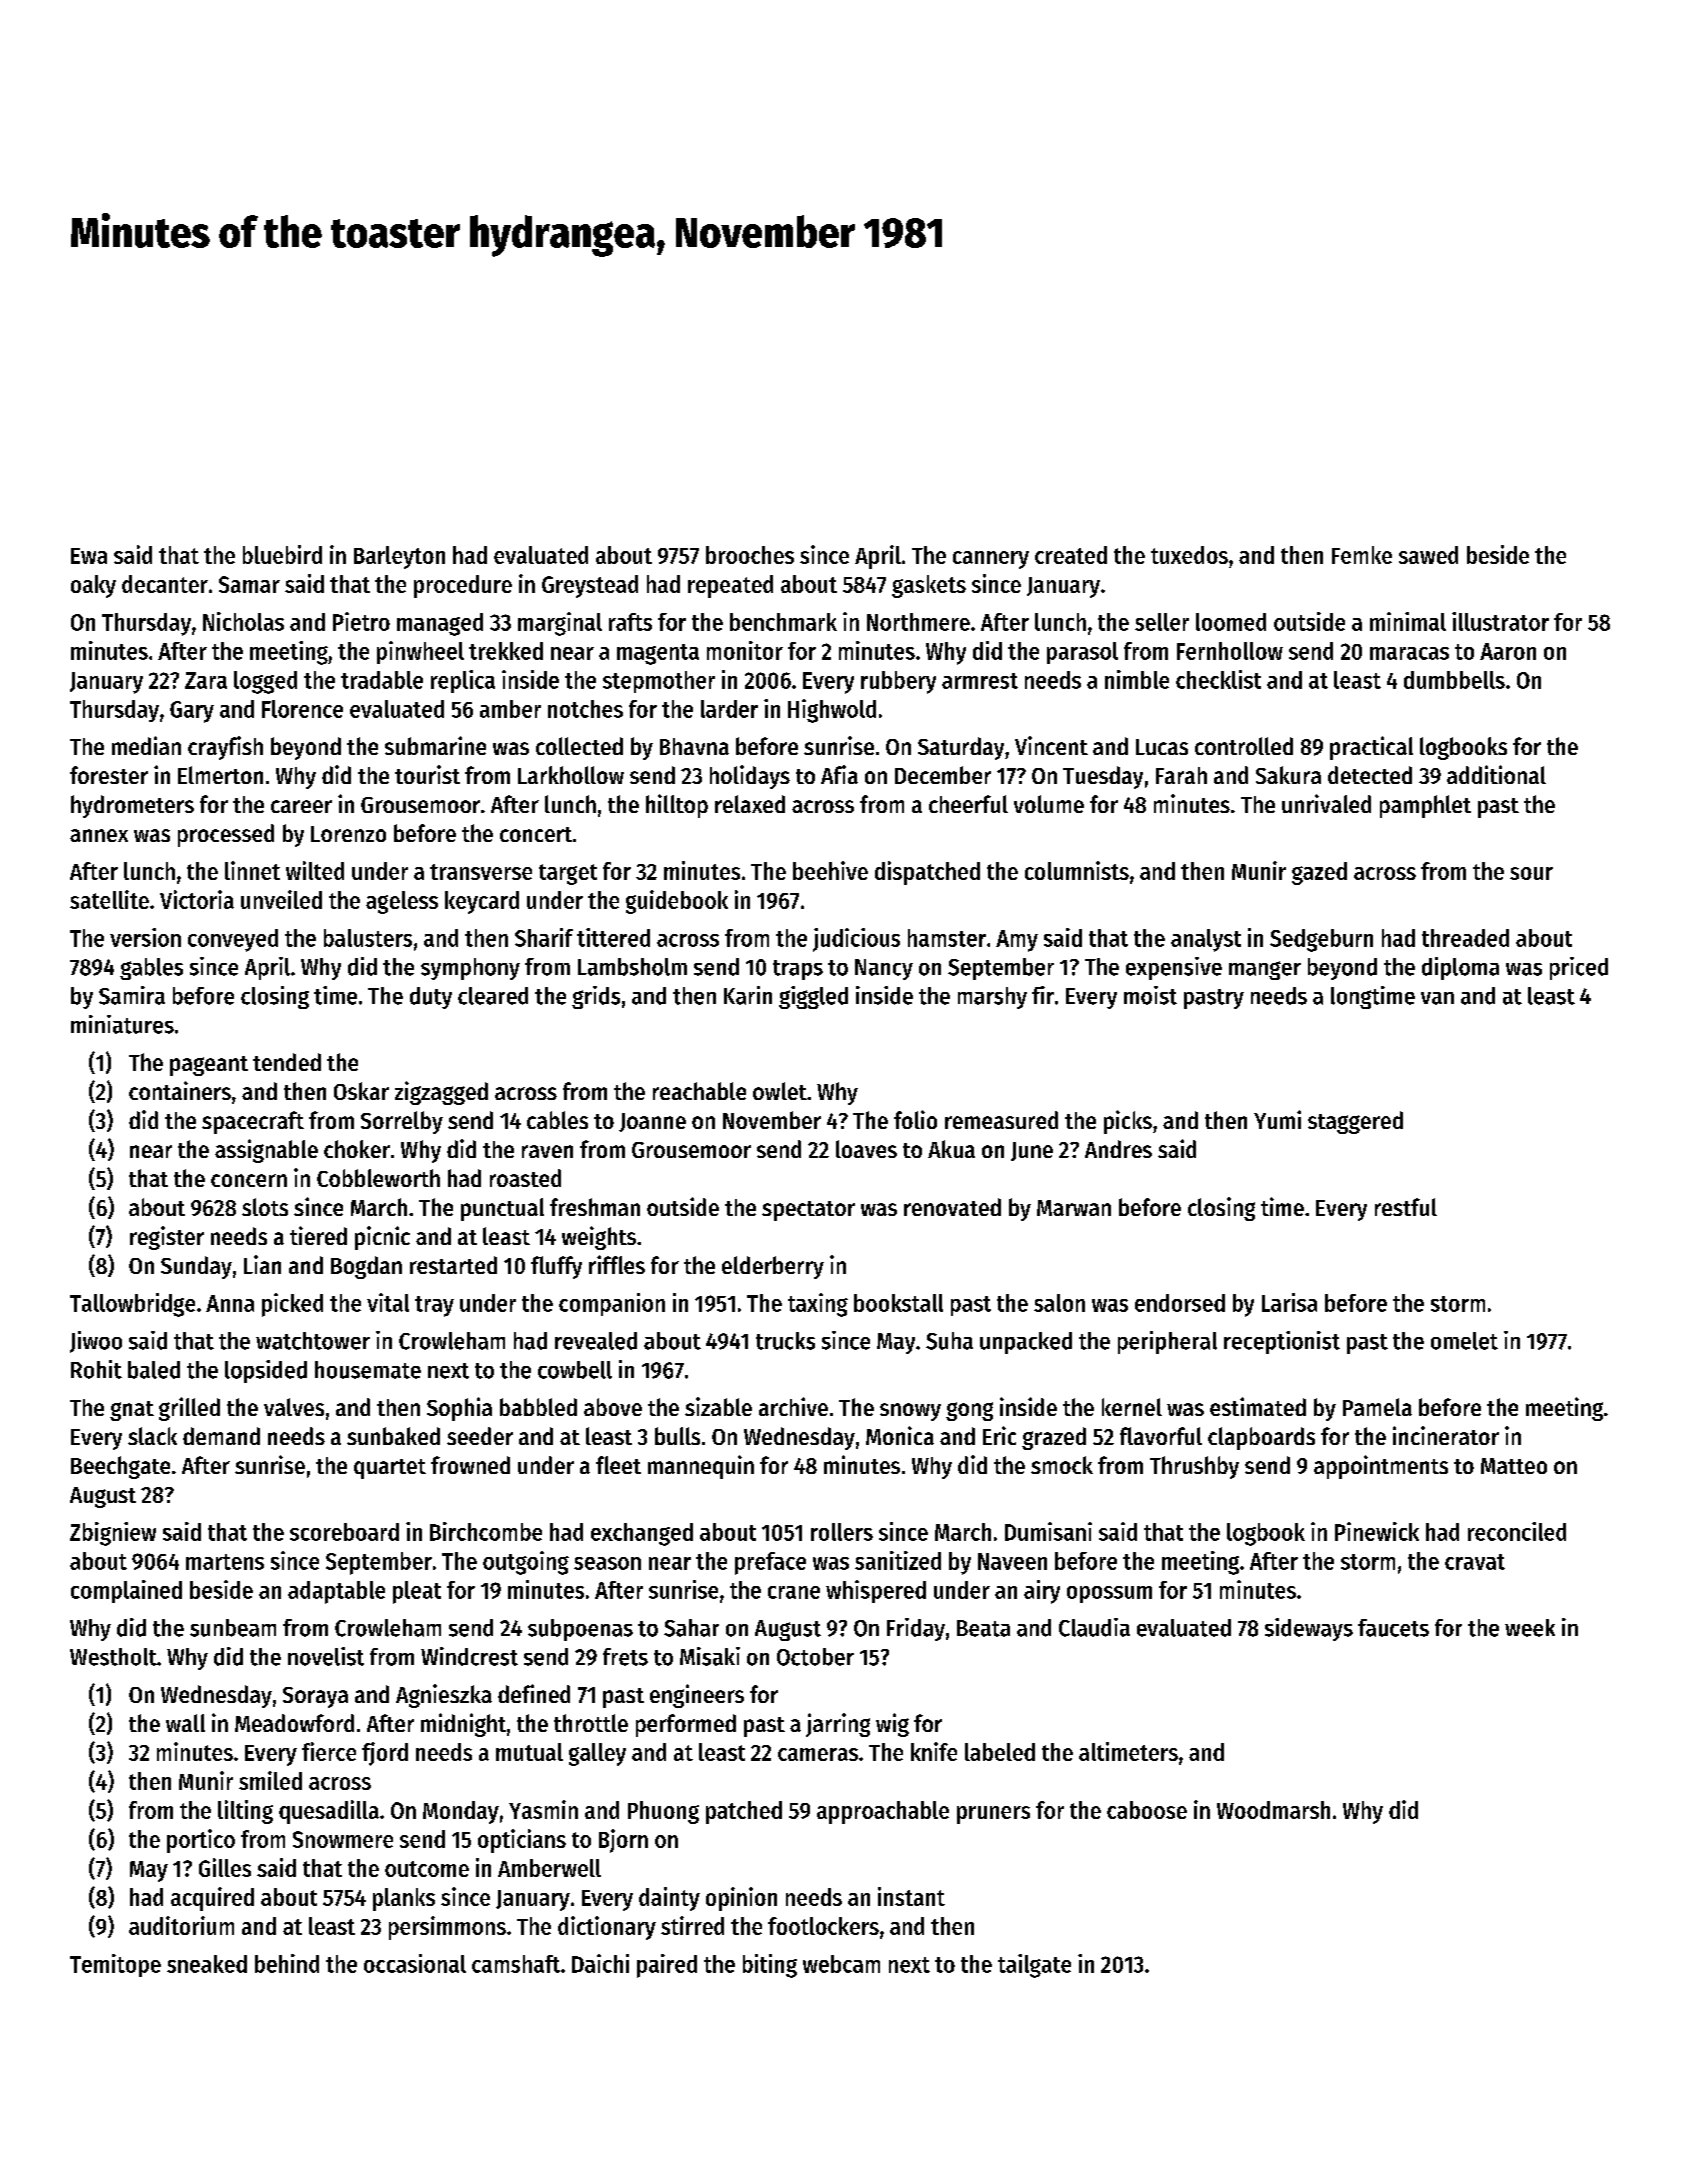 This page has width=1683, height=2178. Describe the element at coordinates (699, 1091) in the page. I see `reachable` at that location.
